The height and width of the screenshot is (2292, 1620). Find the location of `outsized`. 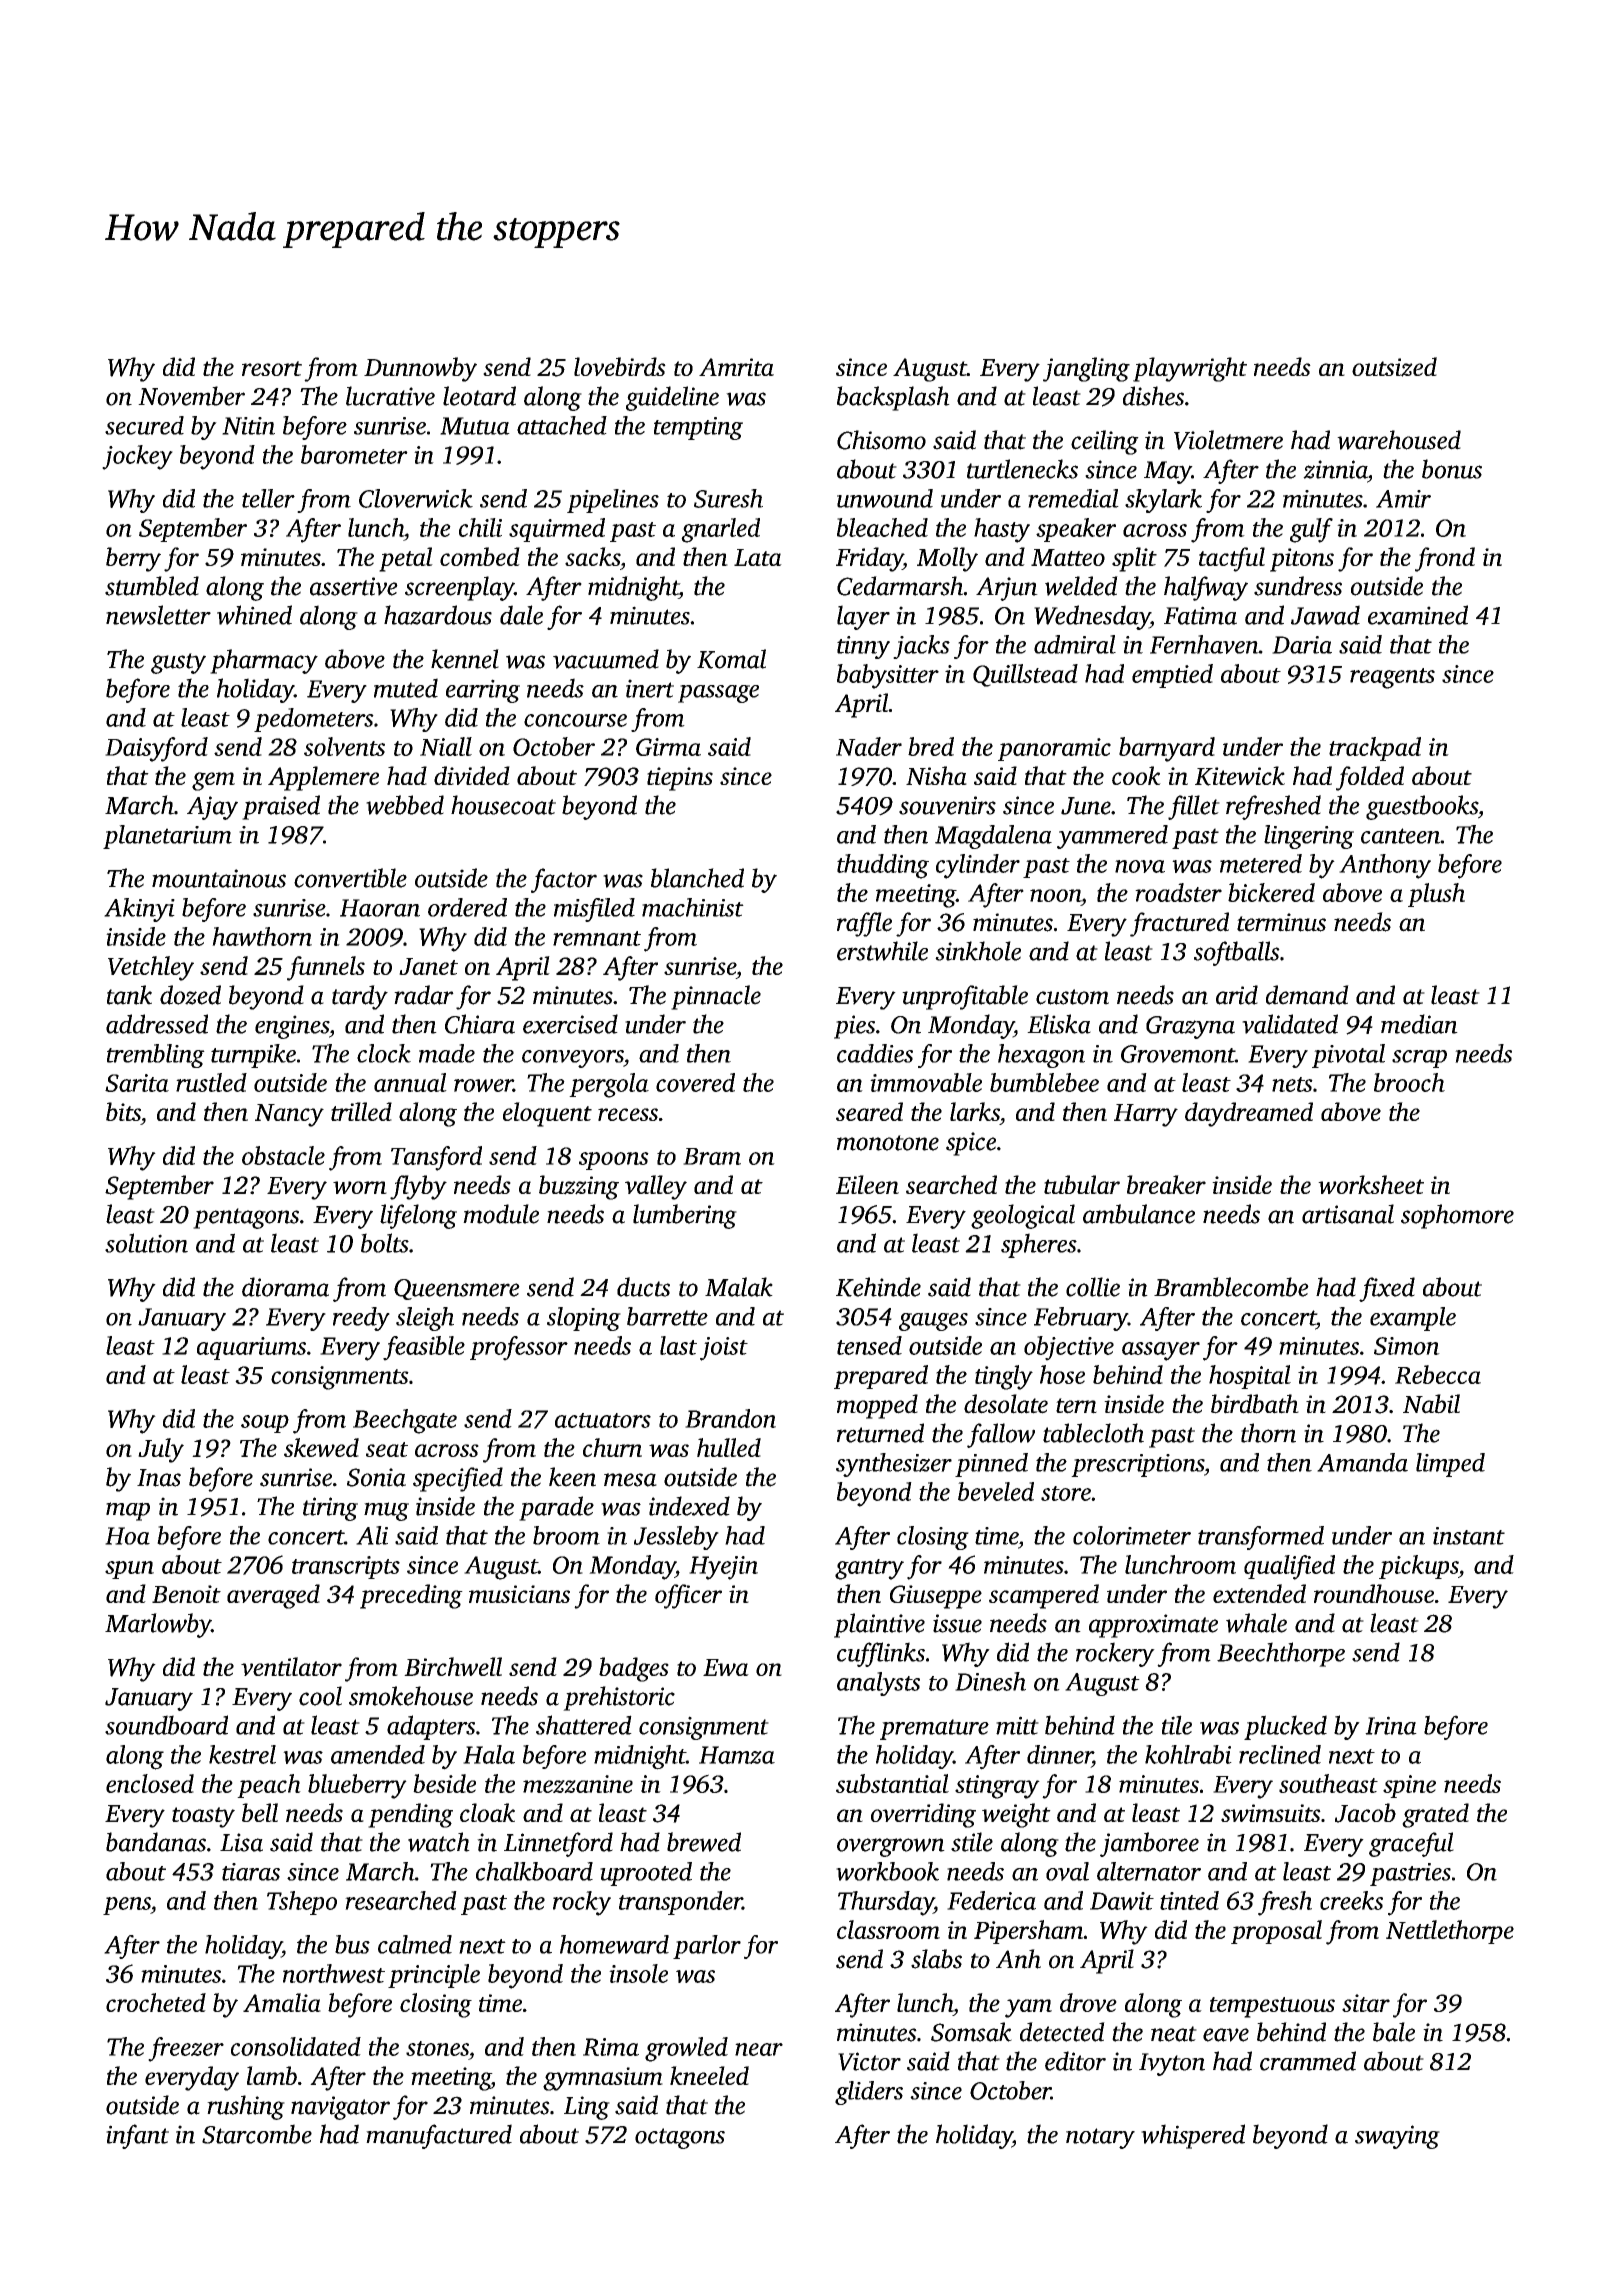

outsized is located at coordinates (1394, 367).
